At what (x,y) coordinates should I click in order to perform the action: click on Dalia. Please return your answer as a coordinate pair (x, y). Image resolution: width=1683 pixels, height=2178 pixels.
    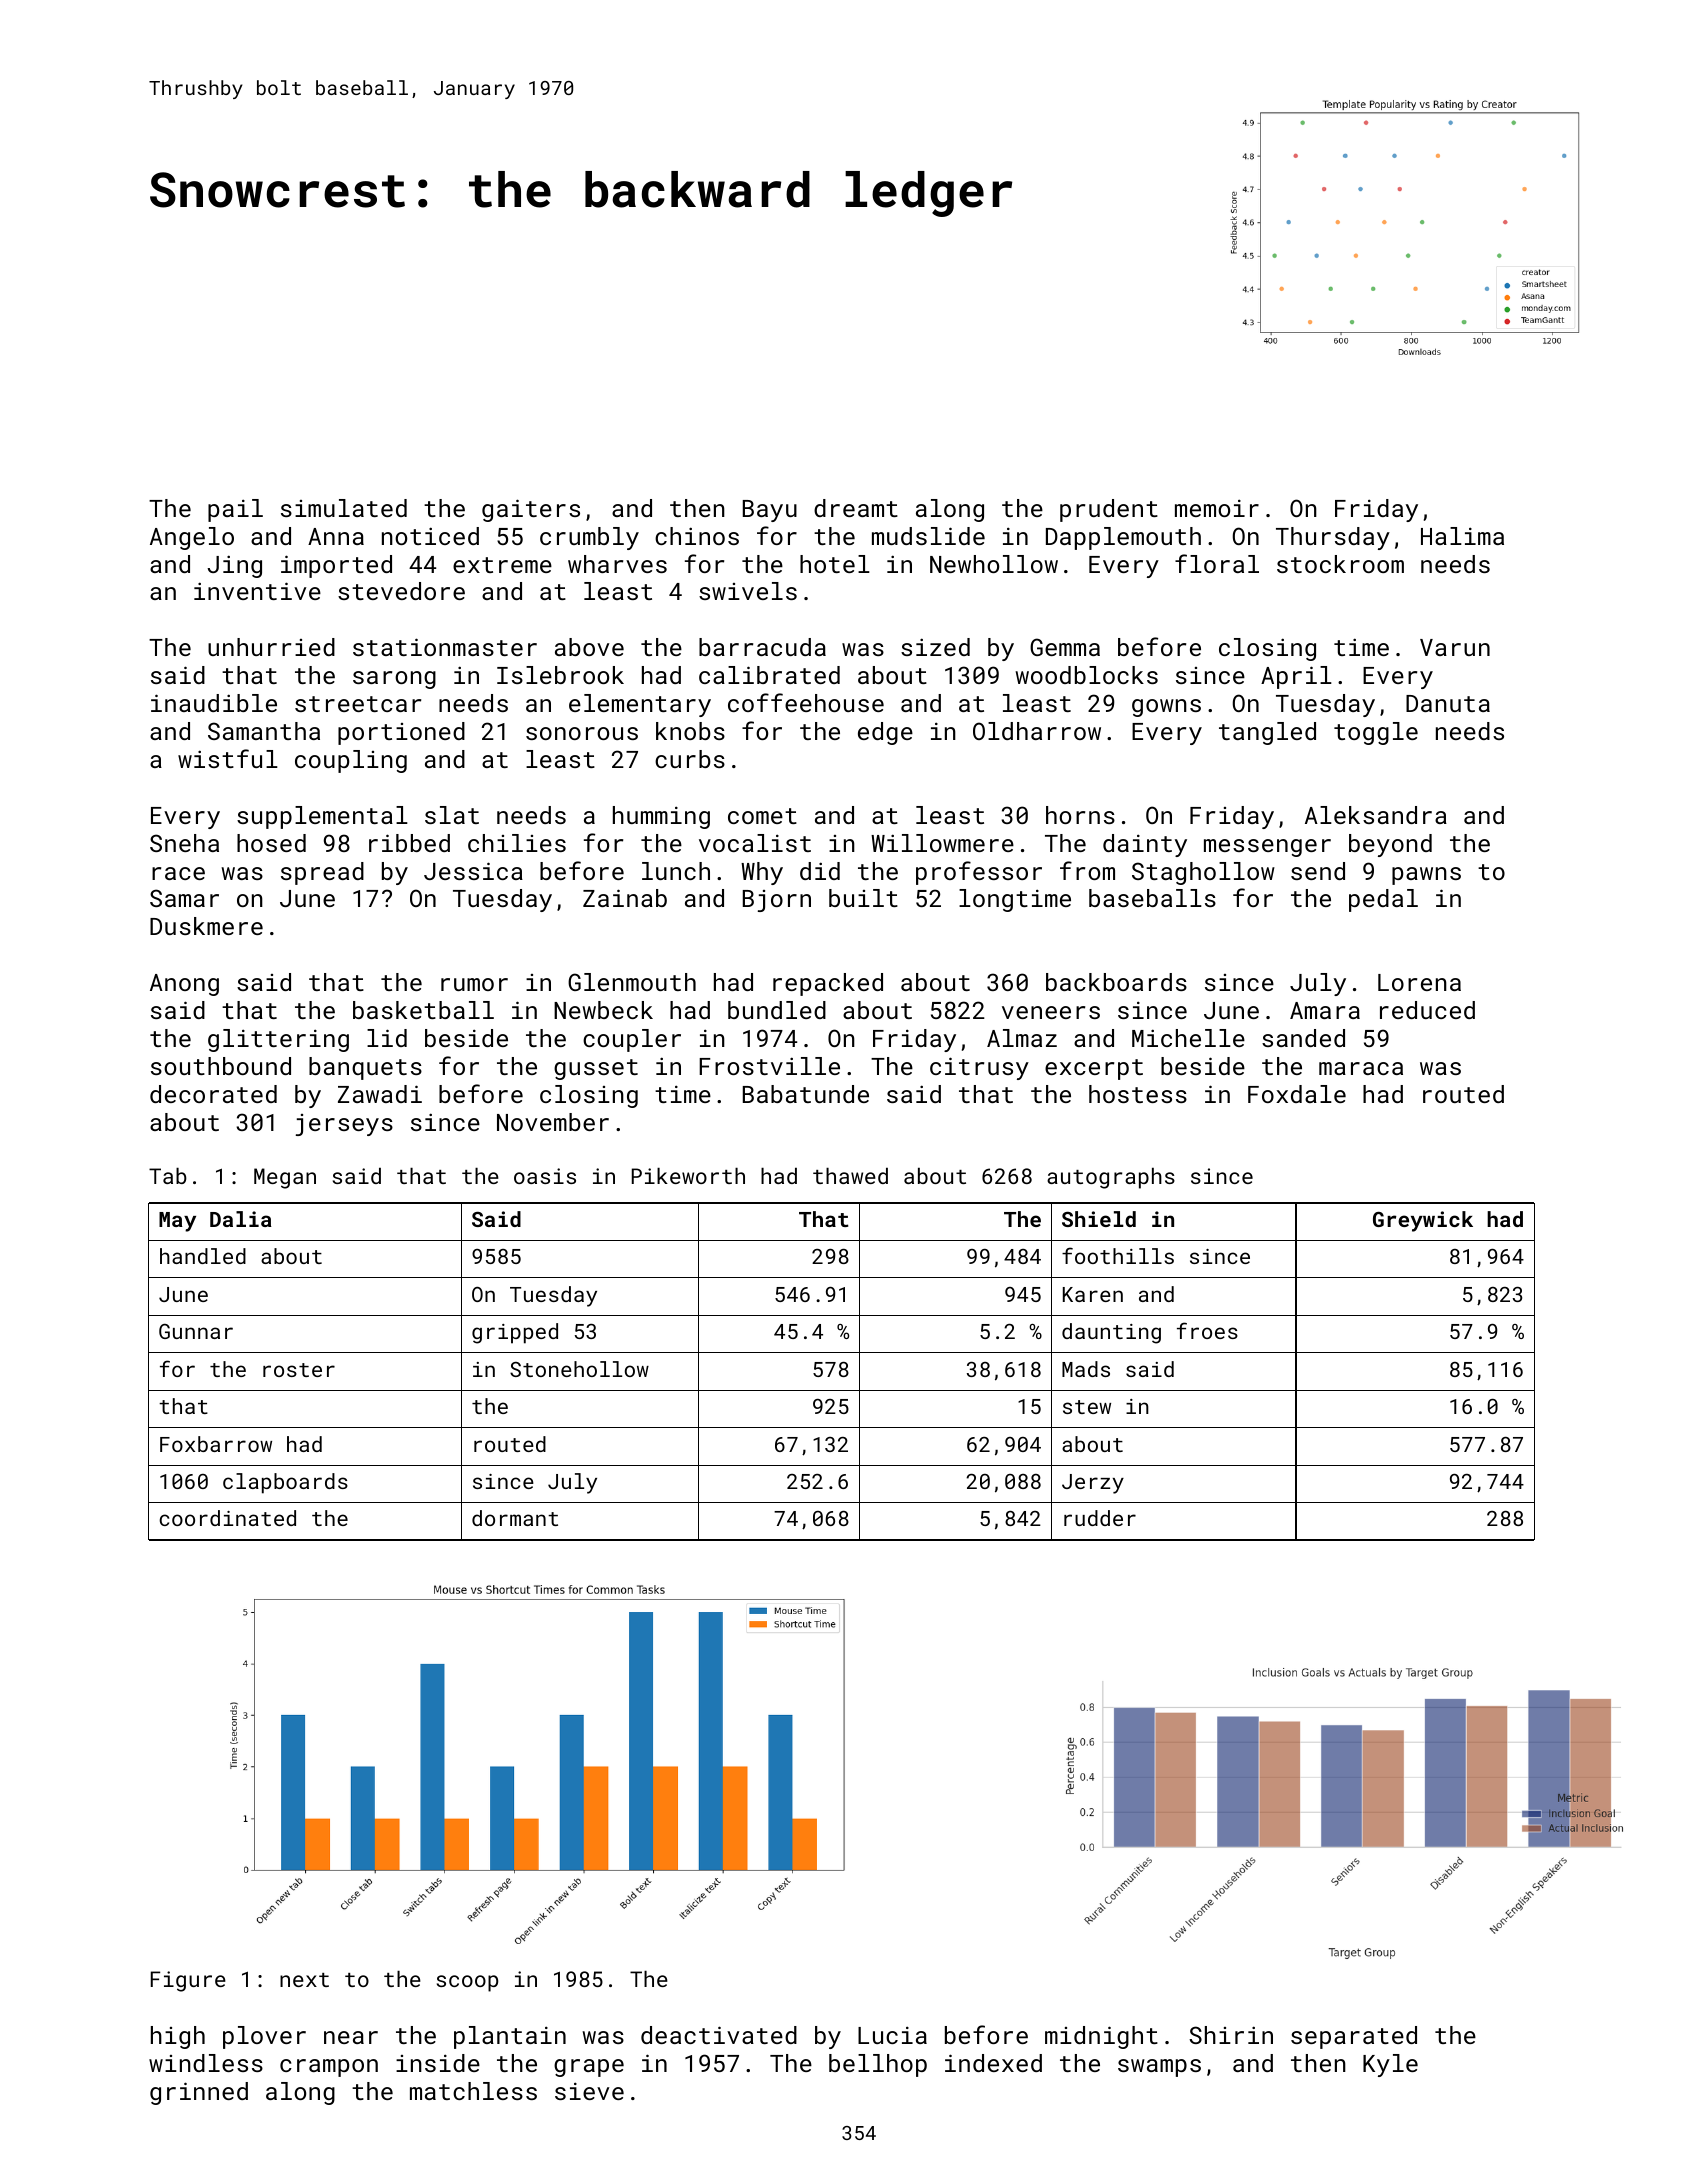
    Looking at the image, I should click on (240, 1219).
